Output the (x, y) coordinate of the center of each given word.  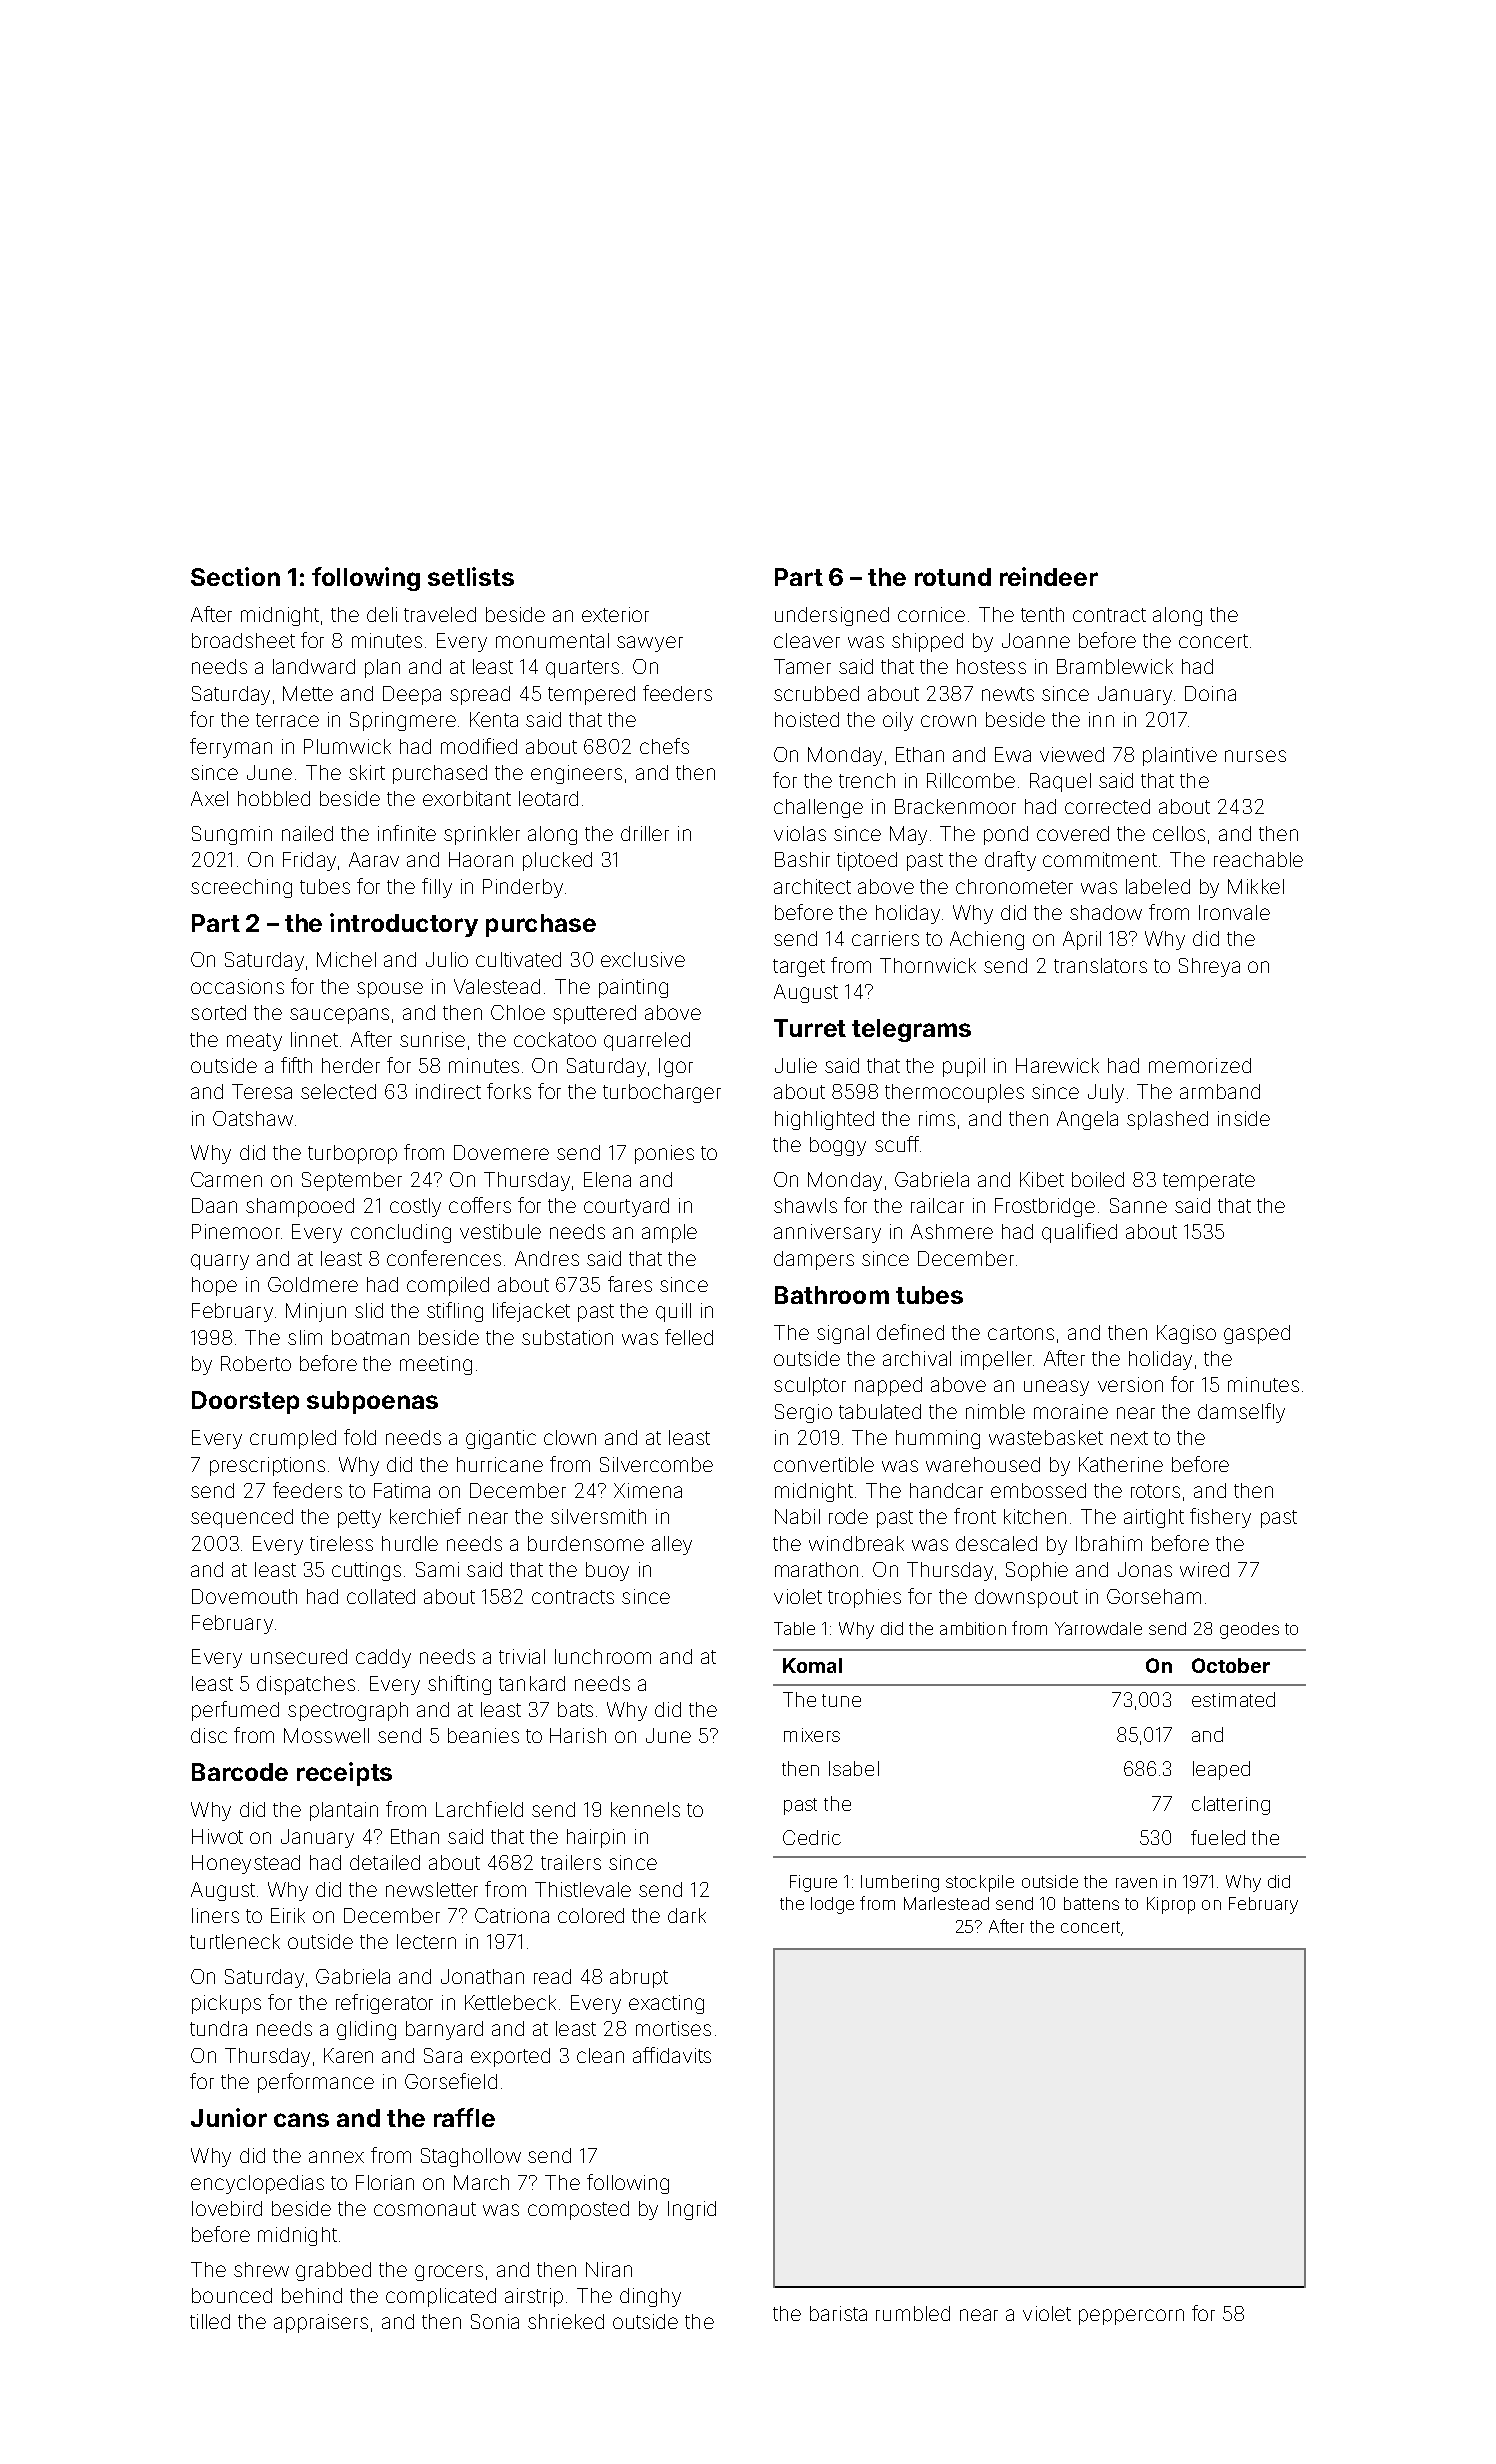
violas (800, 833)
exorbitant (467, 798)
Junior (229, 2117)
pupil (964, 1067)
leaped (1221, 1770)
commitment (1100, 859)
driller (645, 833)
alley (672, 1545)
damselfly (1241, 1413)
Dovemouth (244, 1596)
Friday (309, 861)
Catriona (512, 1915)
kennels (645, 1809)
